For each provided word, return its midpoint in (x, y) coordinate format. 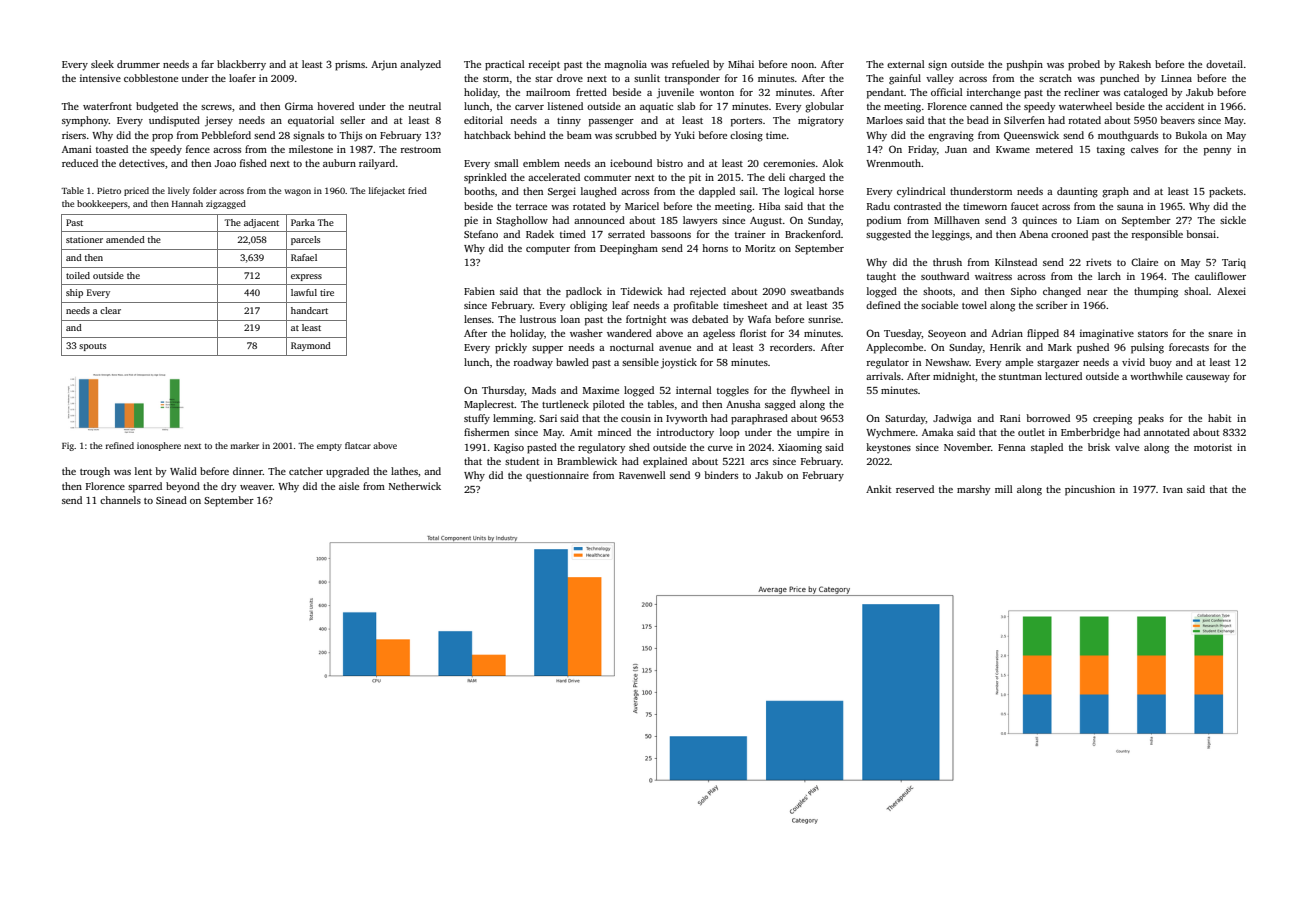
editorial (483, 120)
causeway (1208, 379)
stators (1153, 334)
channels (120, 500)
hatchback (487, 135)
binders (721, 475)
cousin (636, 418)
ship (74, 293)
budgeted (157, 107)
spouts (92, 347)
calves (1144, 149)
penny (1217, 152)
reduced (80, 163)
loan (570, 319)
